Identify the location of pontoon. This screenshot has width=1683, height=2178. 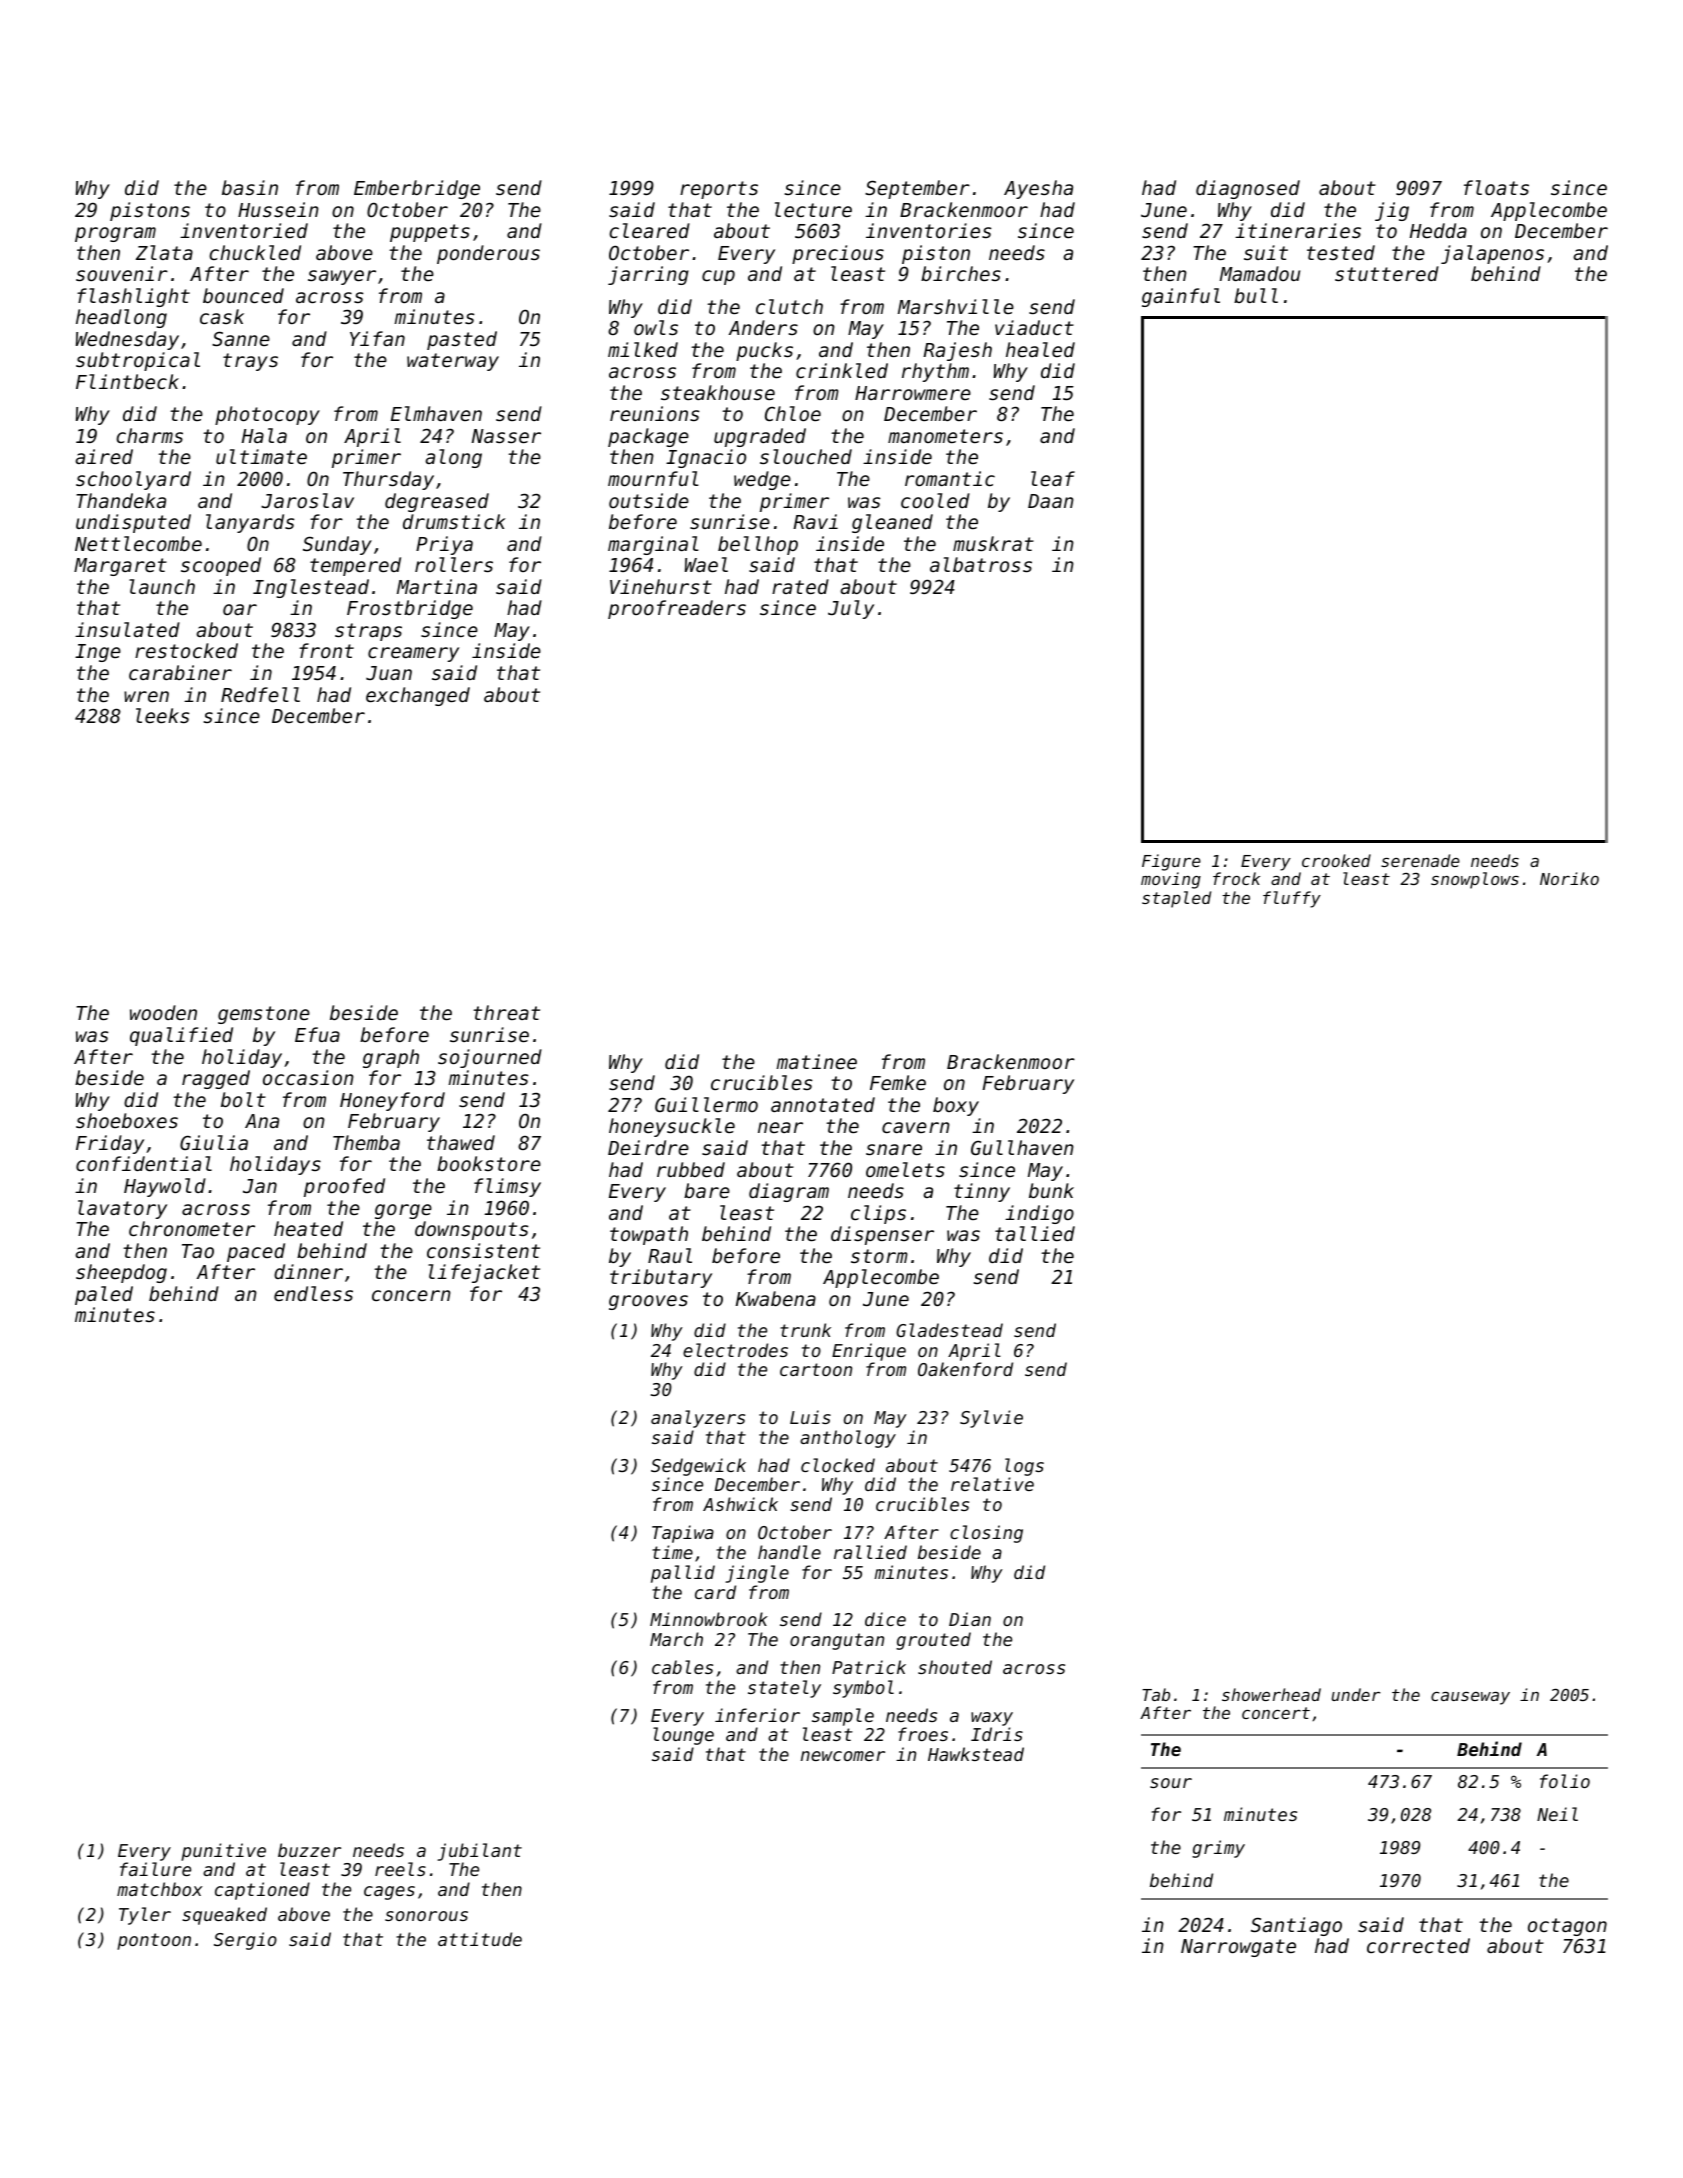
(154, 1941).
